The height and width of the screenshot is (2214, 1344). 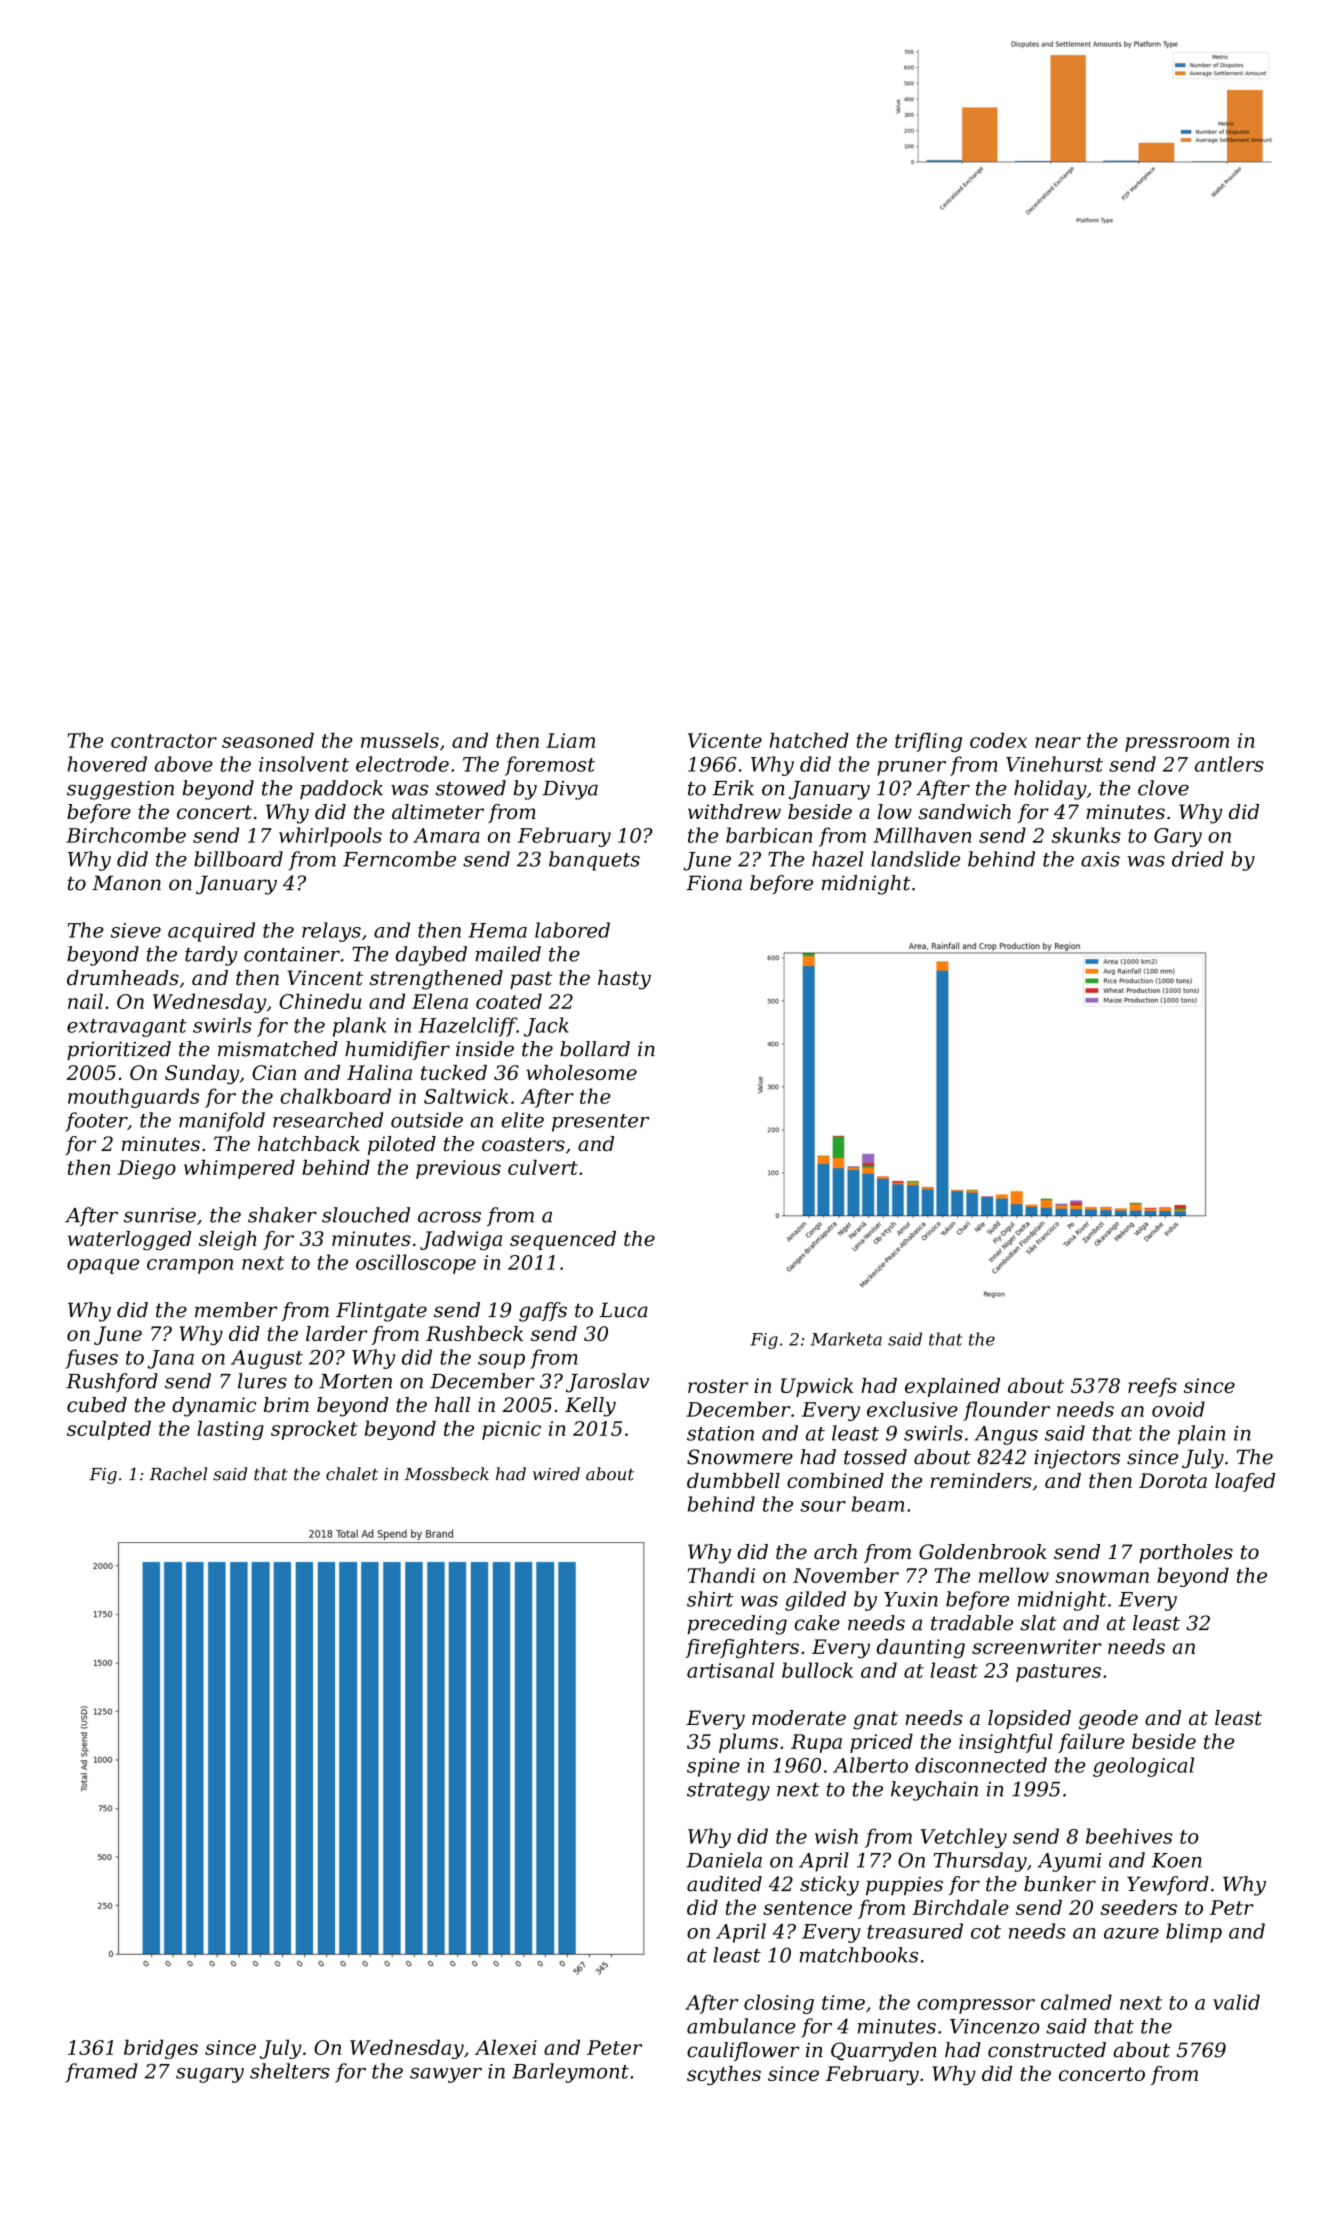 What do you see at coordinates (823, 1506) in the screenshot?
I see `sour` at bounding box center [823, 1506].
